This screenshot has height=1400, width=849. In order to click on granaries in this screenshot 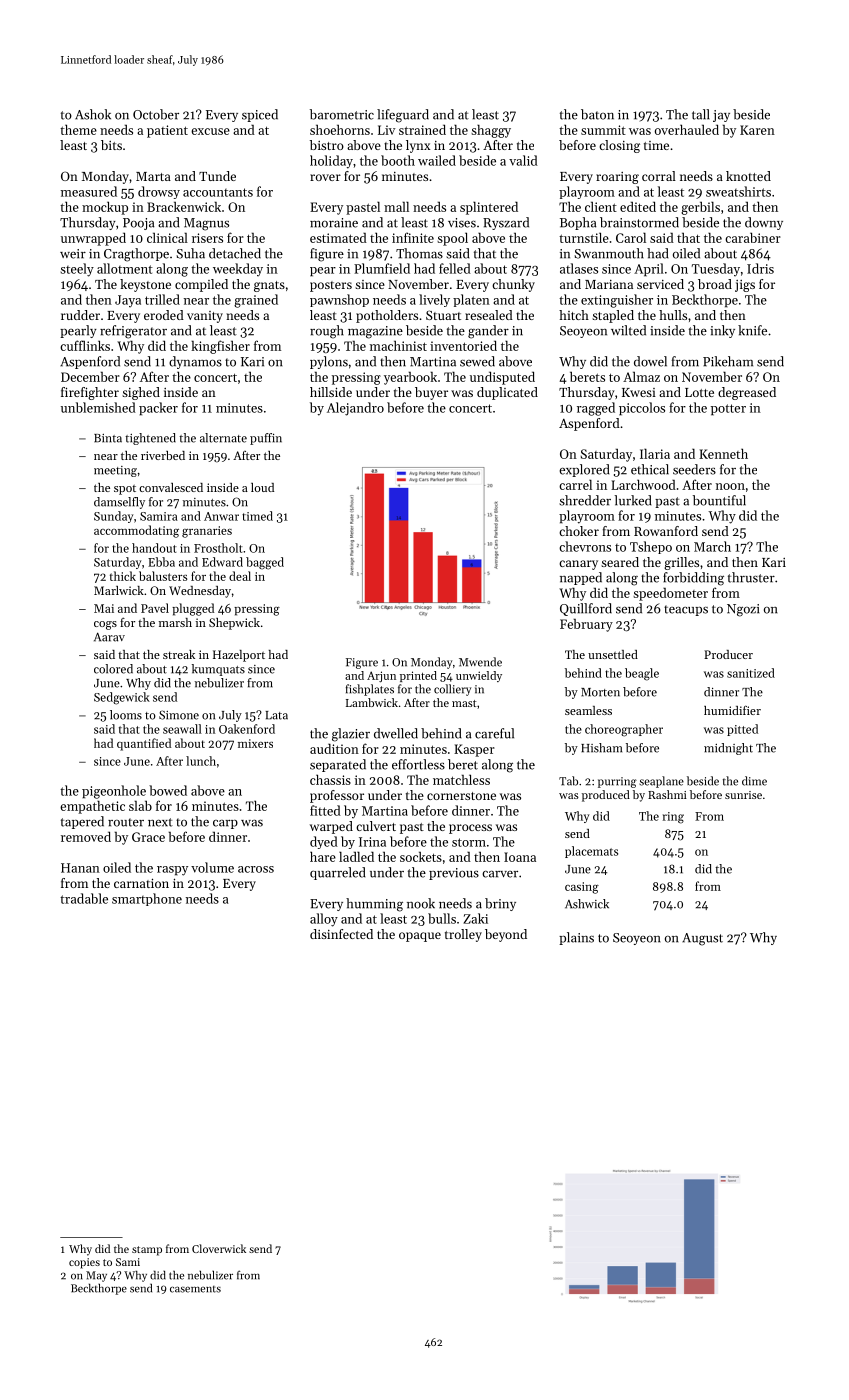, I will do `click(207, 532)`.
